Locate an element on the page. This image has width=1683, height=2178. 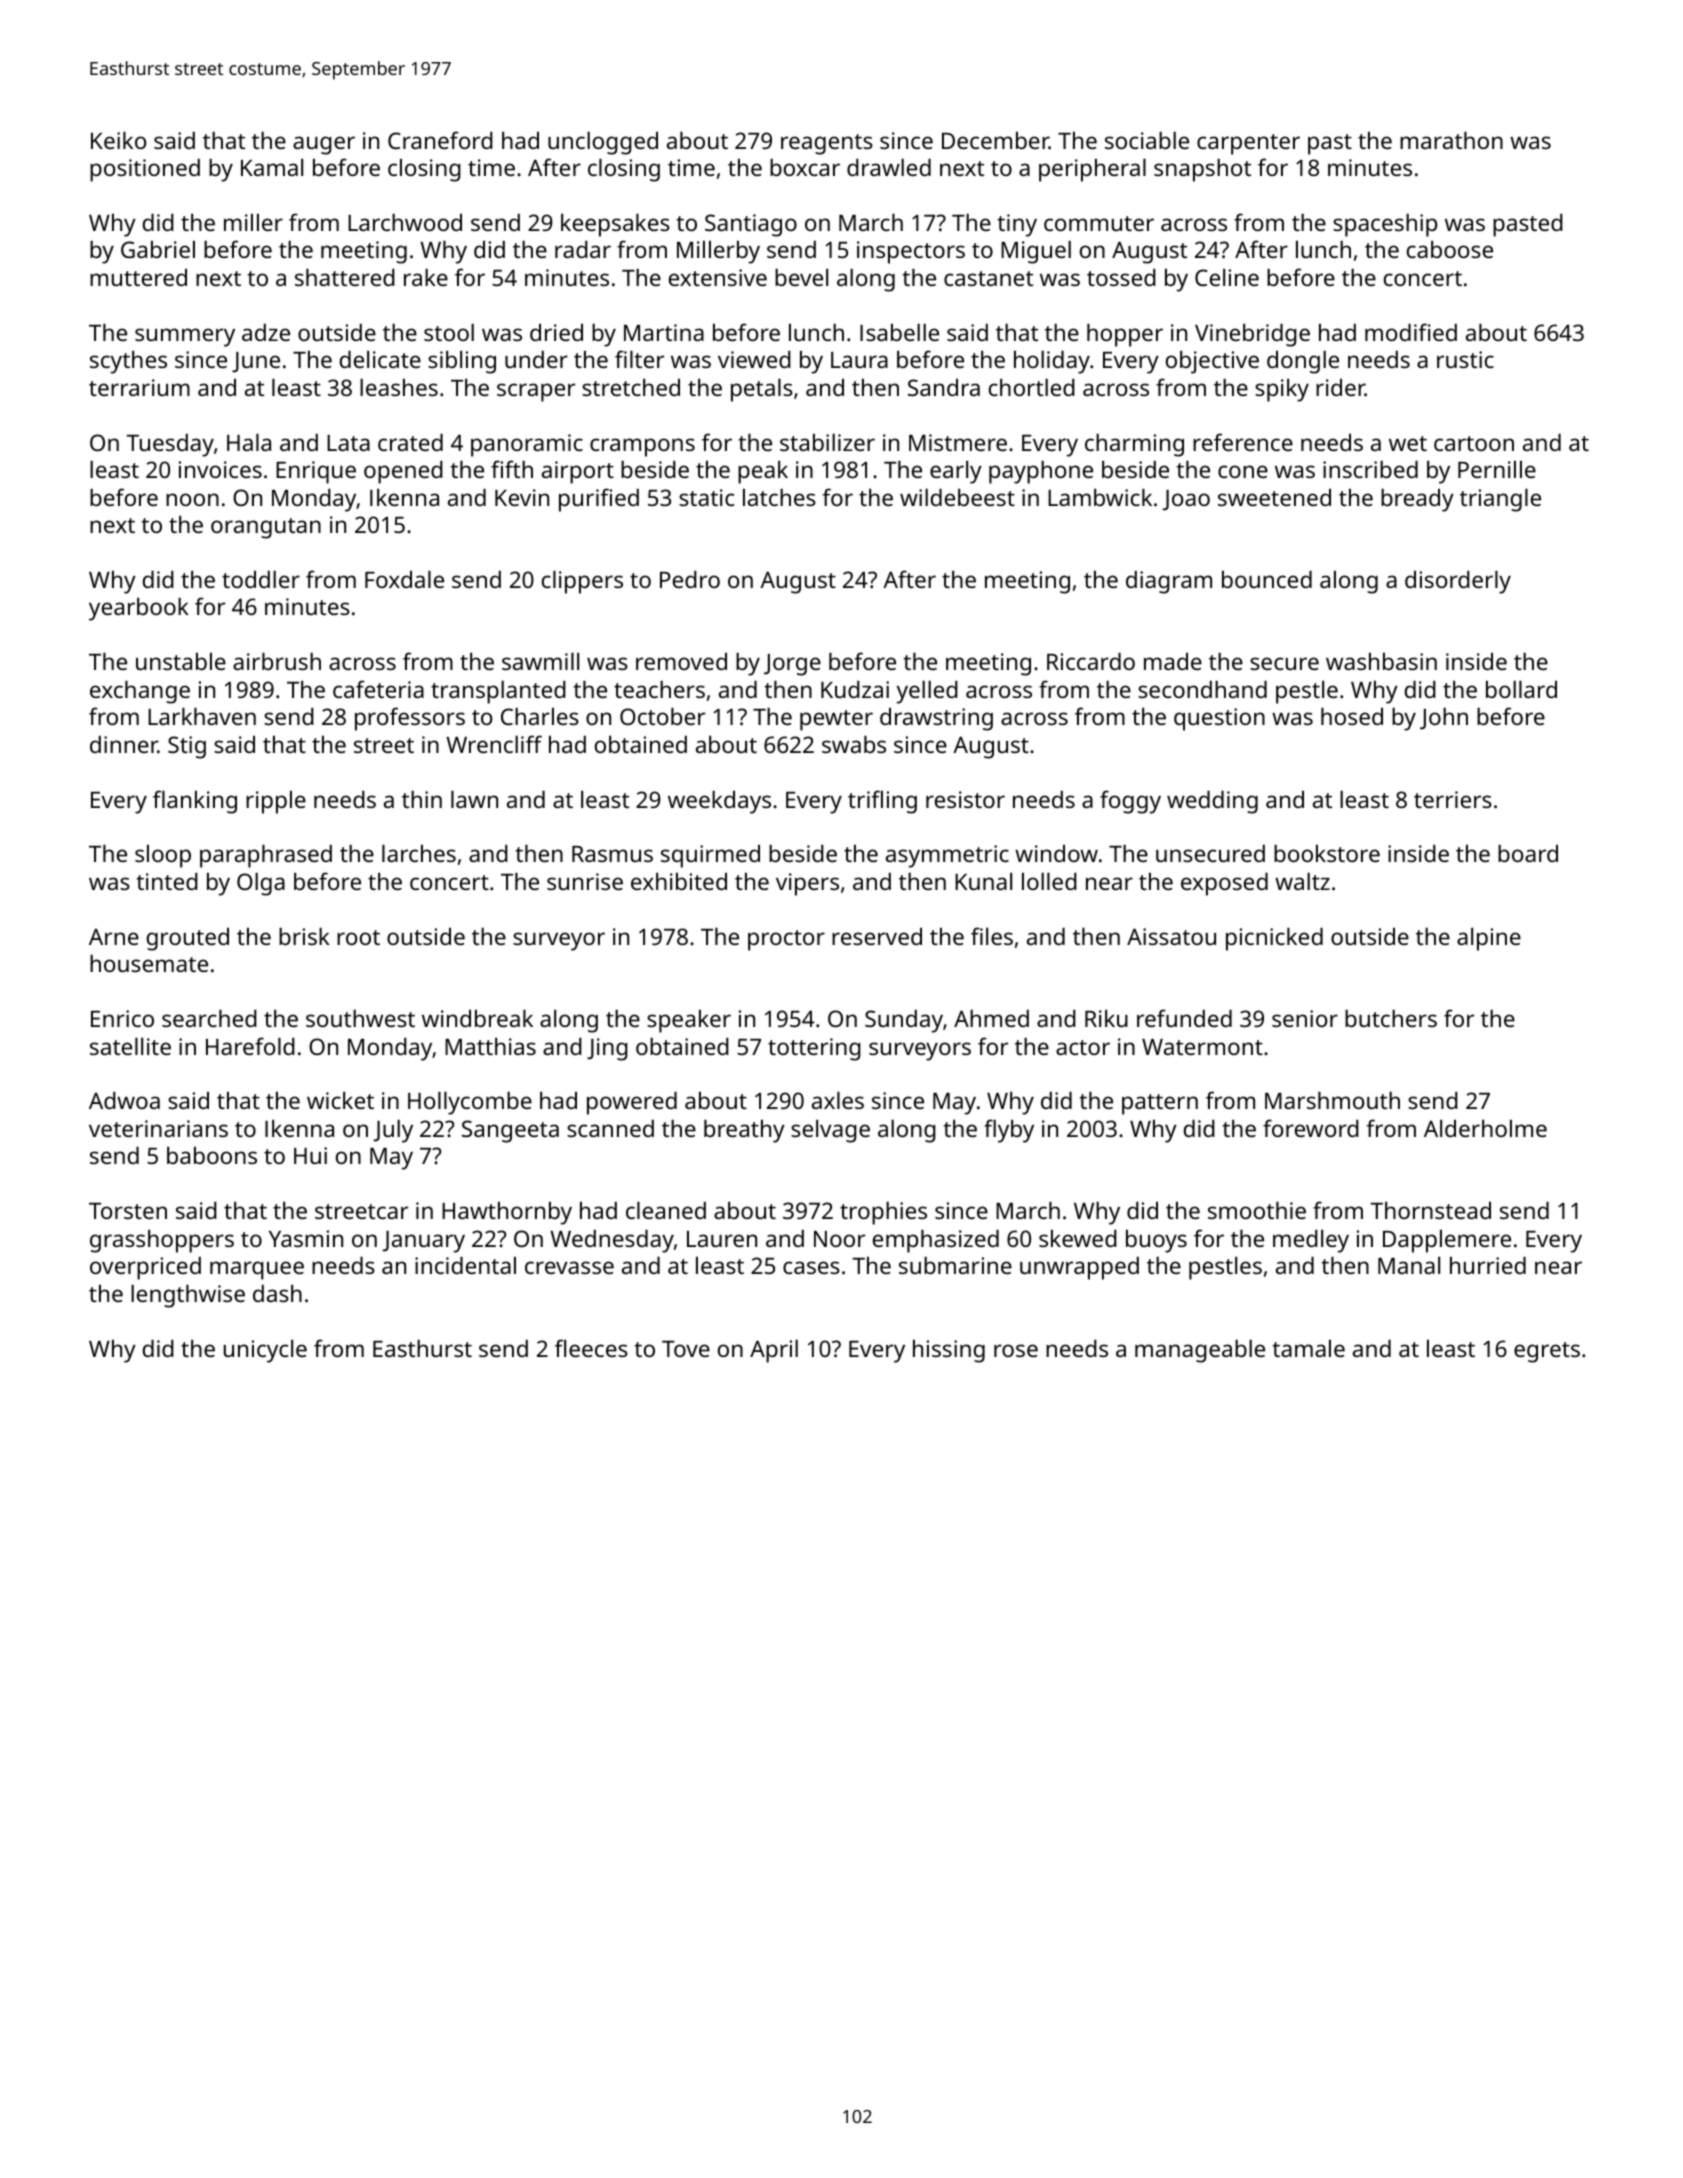
trifling is located at coordinates (882, 802).
